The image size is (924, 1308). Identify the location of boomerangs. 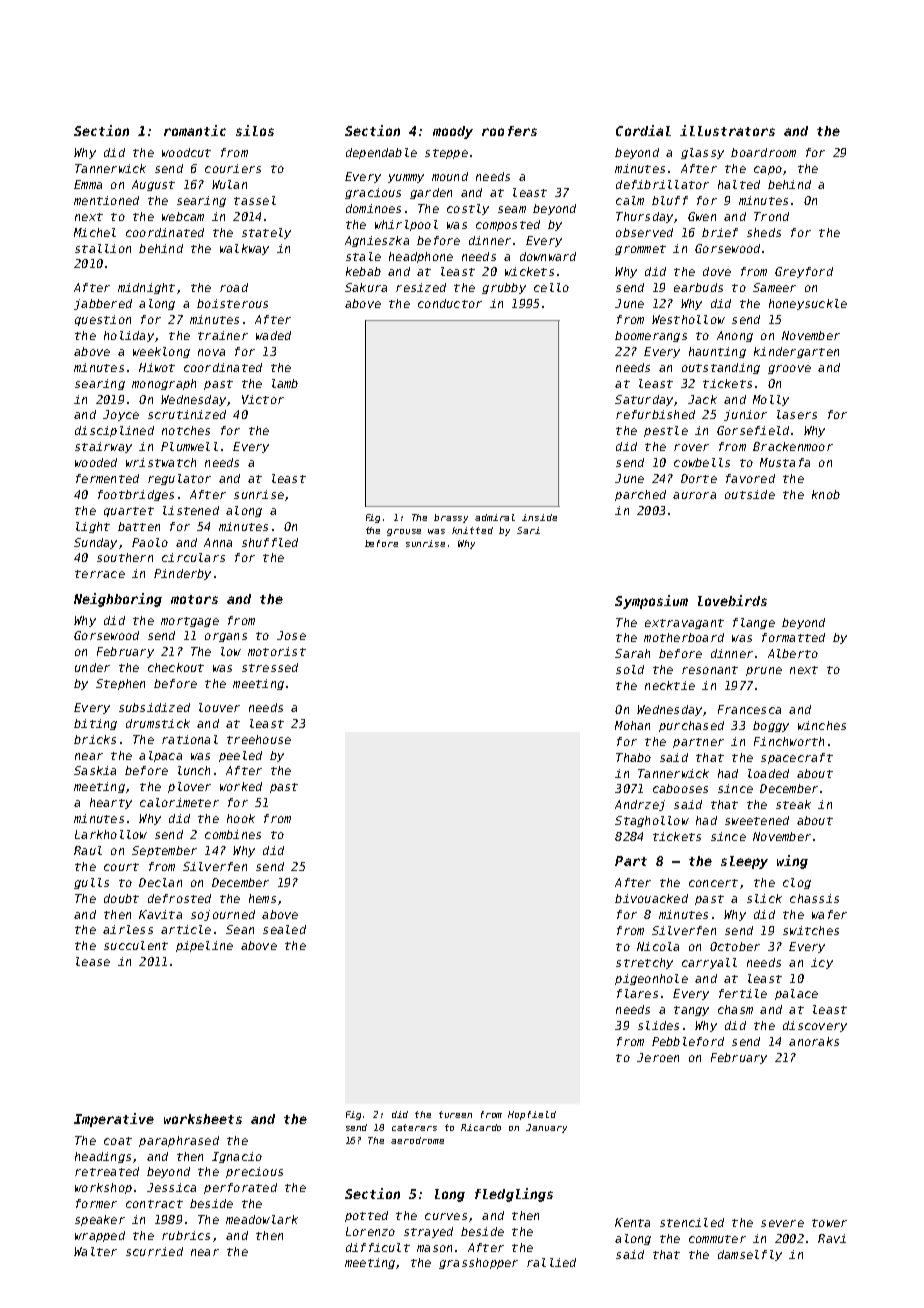
(651, 336).
